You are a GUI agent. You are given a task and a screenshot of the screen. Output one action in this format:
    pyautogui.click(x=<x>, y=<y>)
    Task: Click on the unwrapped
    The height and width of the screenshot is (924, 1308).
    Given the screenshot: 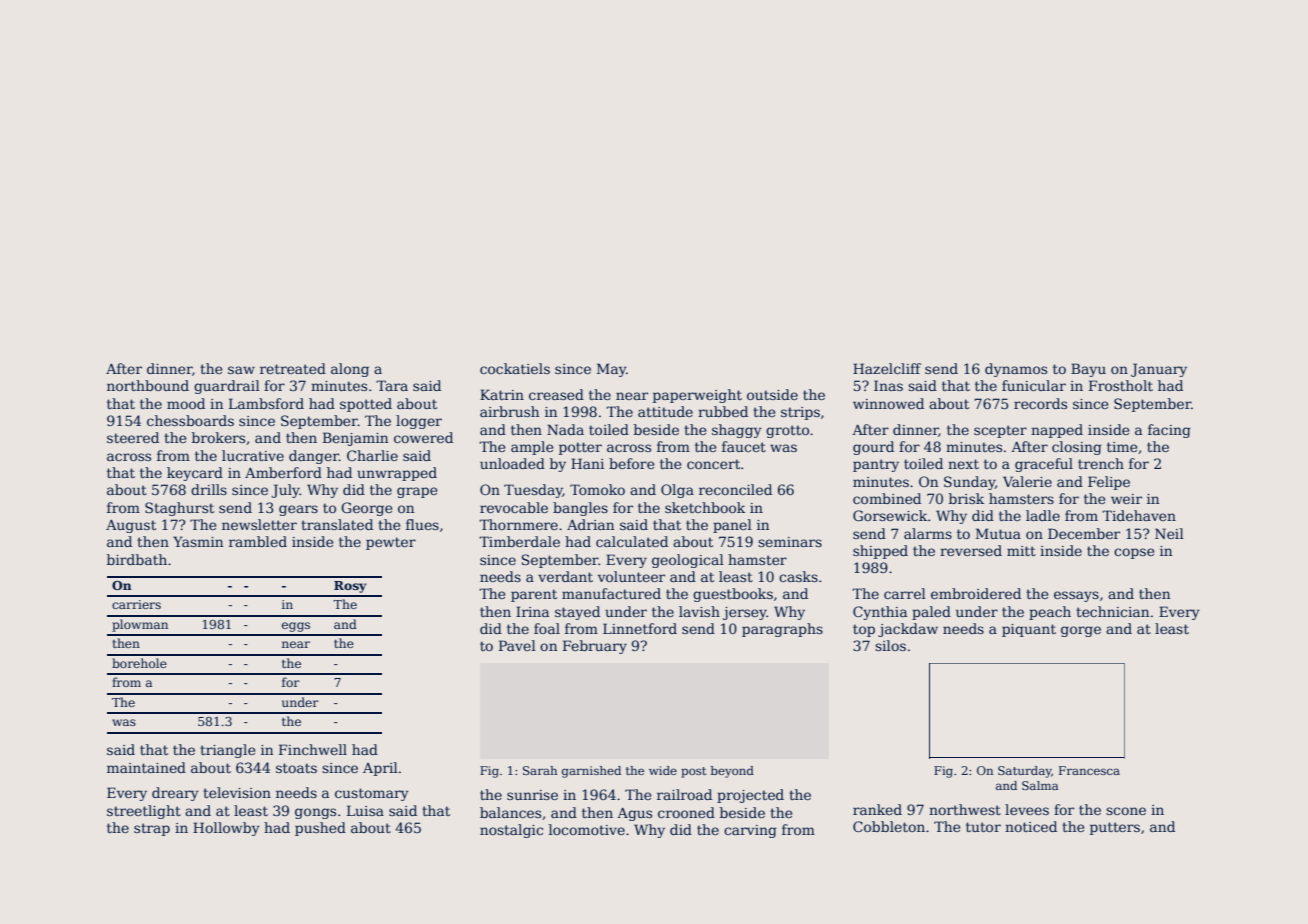 What is the action you would take?
    pyautogui.click(x=397, y=474)
